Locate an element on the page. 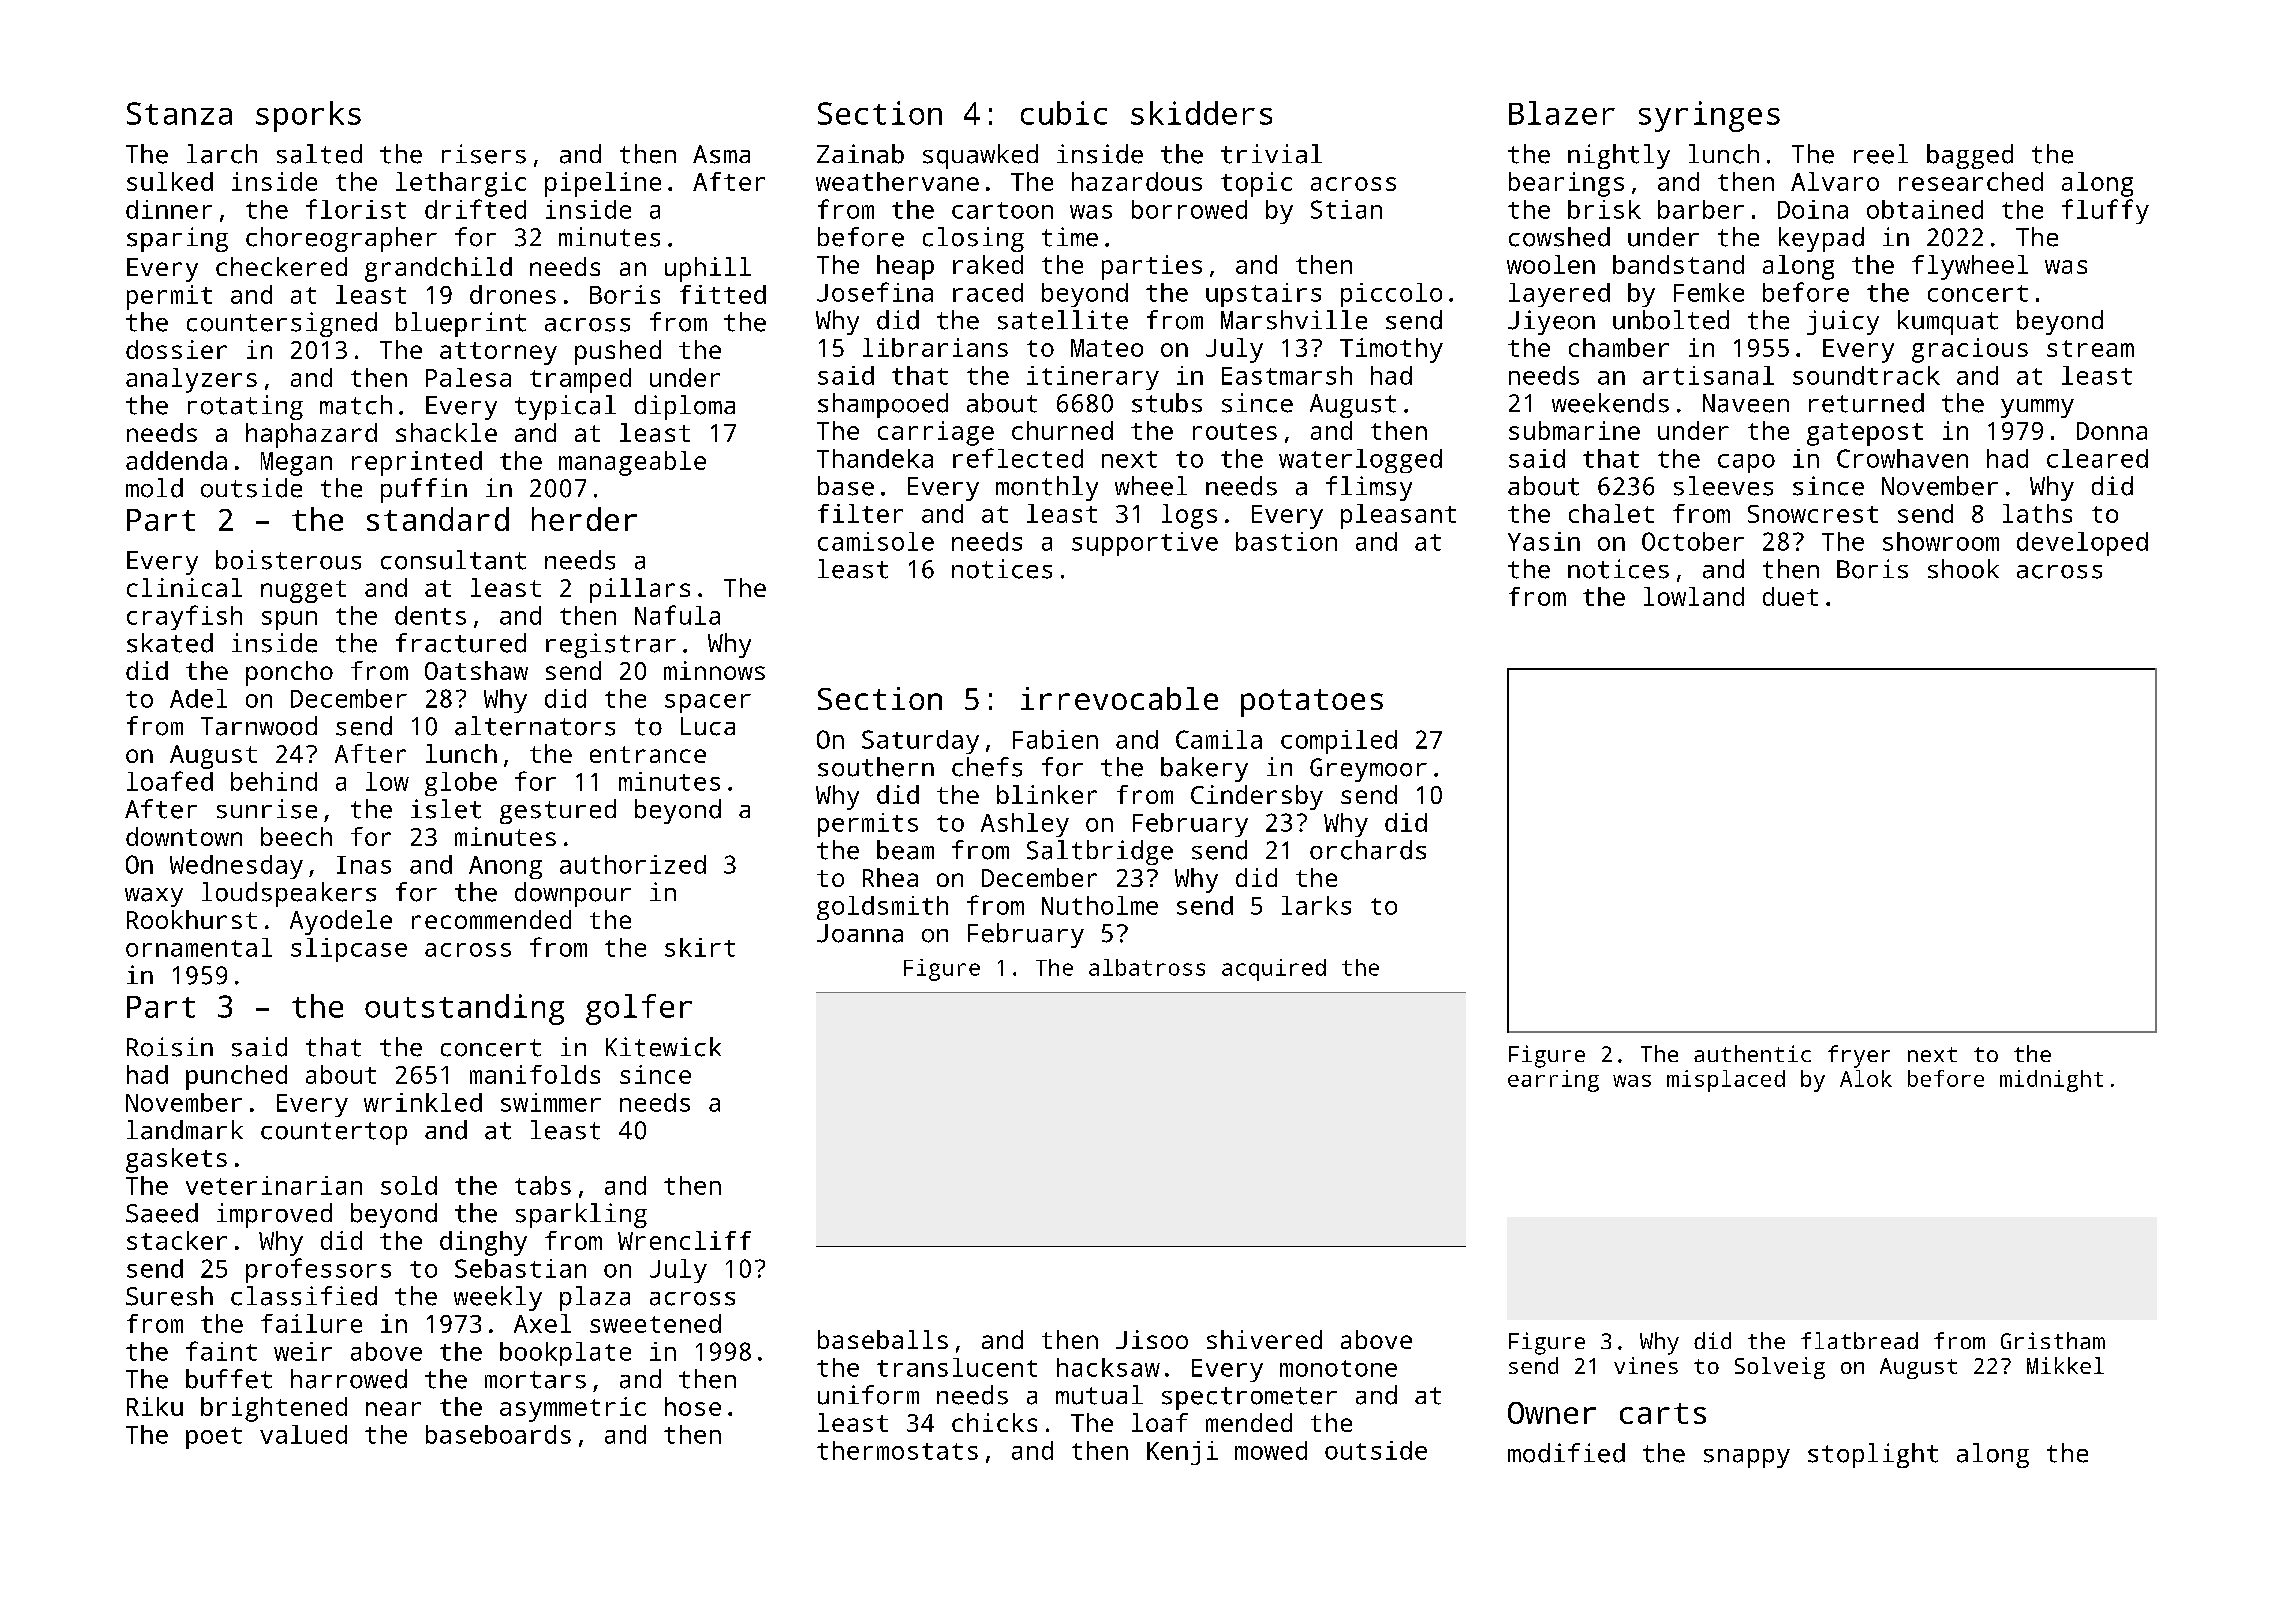 Image resolution: width=2282 pixels, height=1614 pixels. fluffy is located at coordinates (2105, 211).
